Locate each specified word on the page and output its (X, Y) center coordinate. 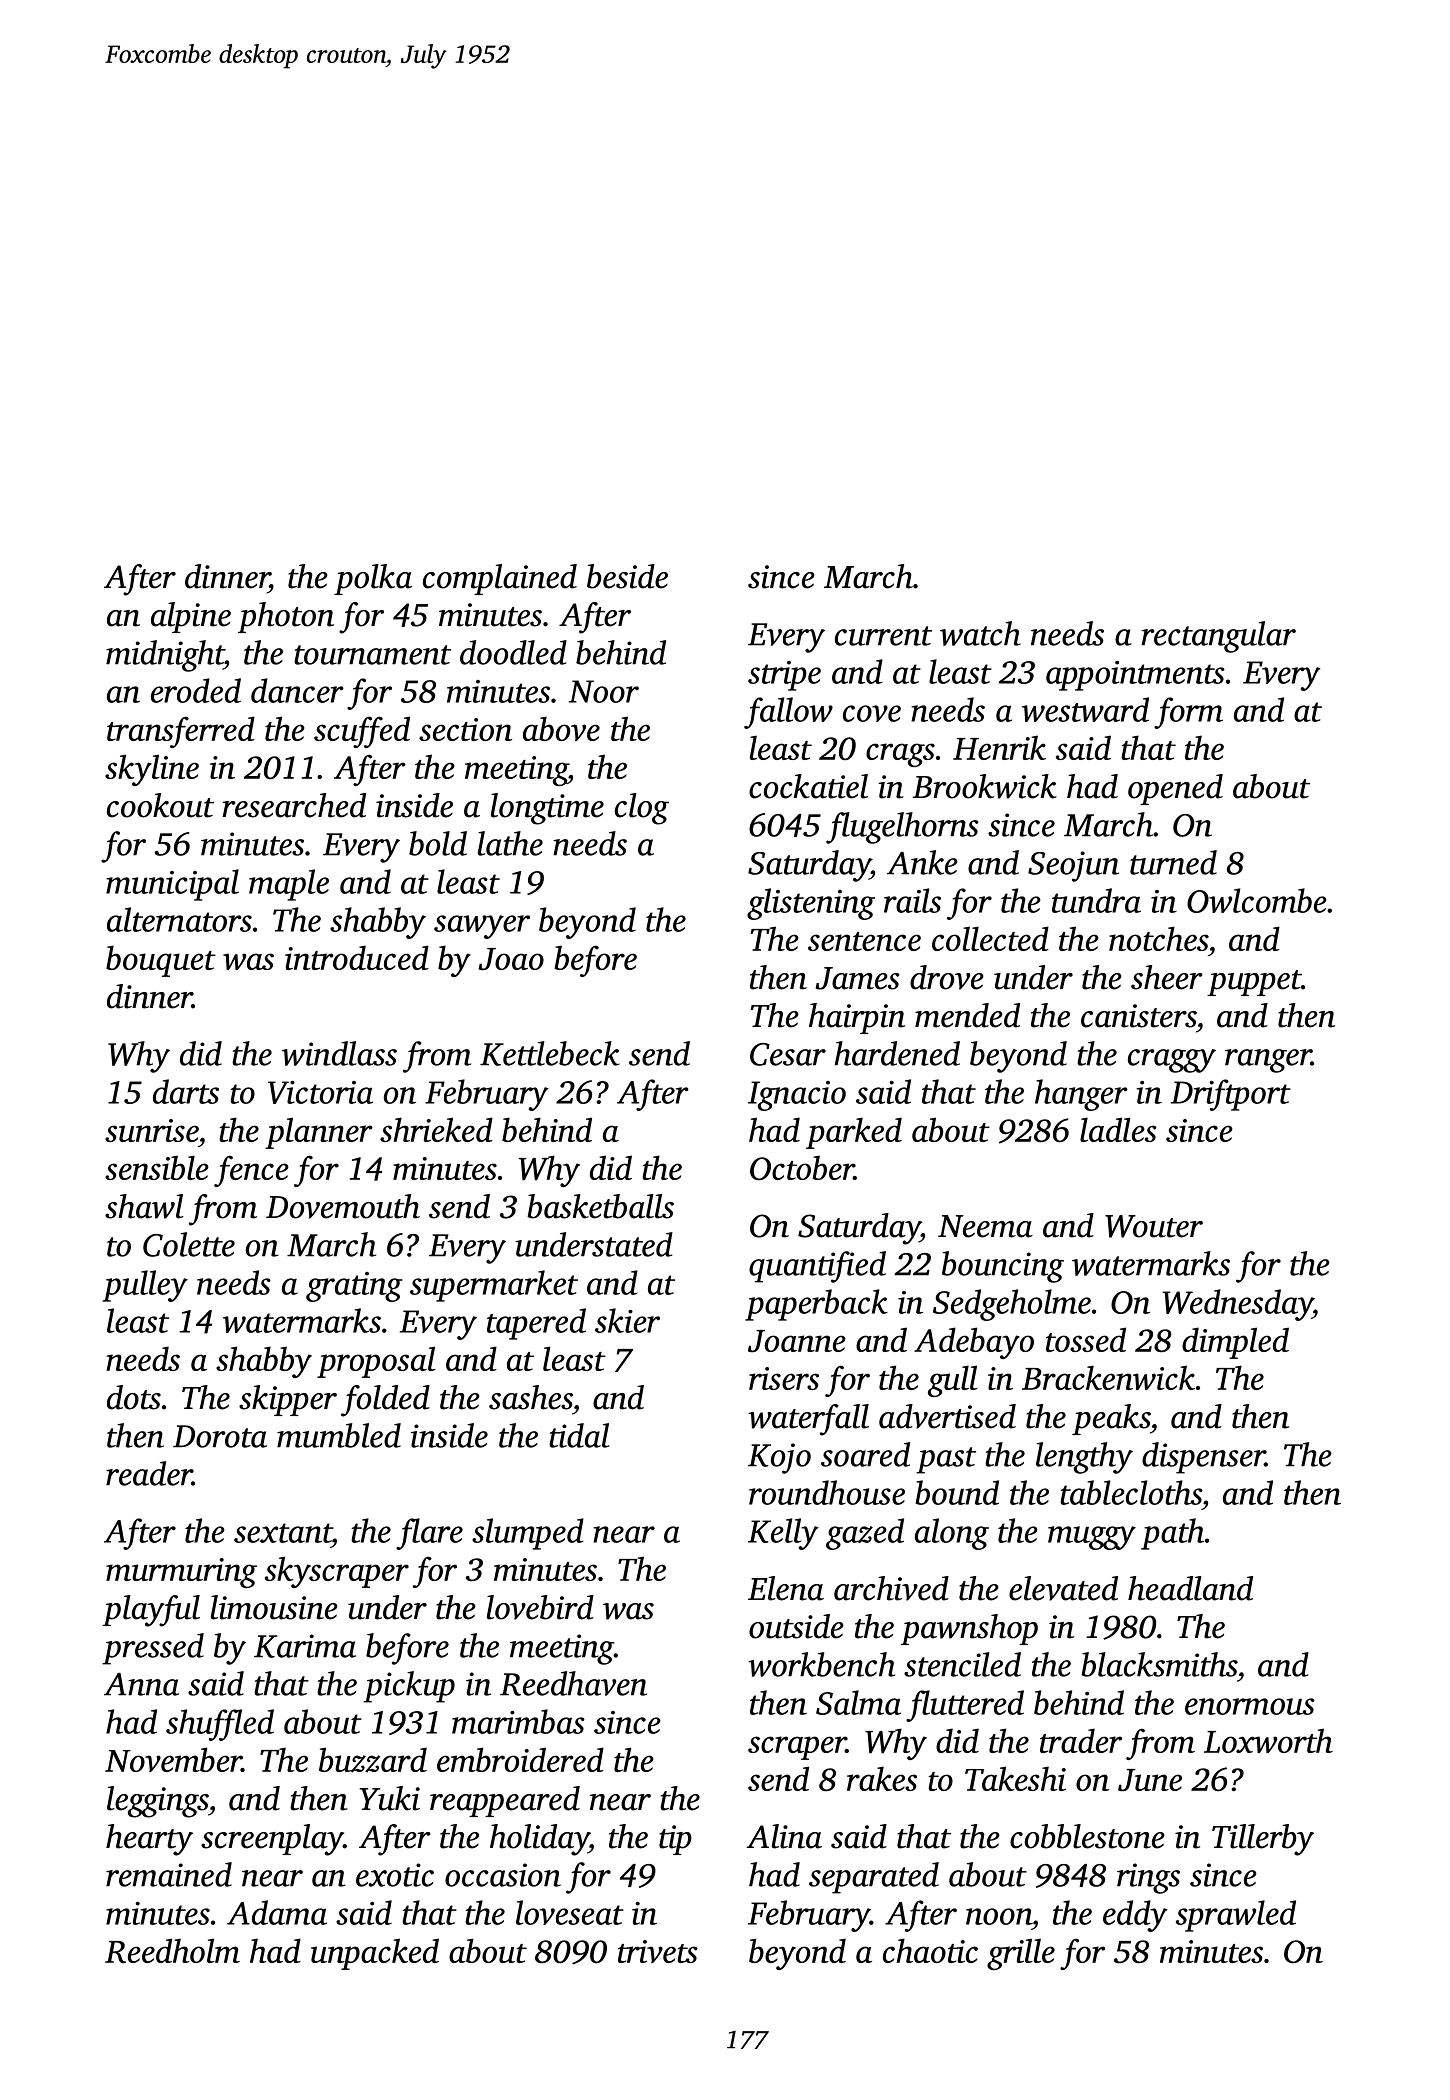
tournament (372, 655)
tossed (1086, 1339)
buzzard (373, 1760)
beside (627, 576)
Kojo (779, 1458)
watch (980, 633)
